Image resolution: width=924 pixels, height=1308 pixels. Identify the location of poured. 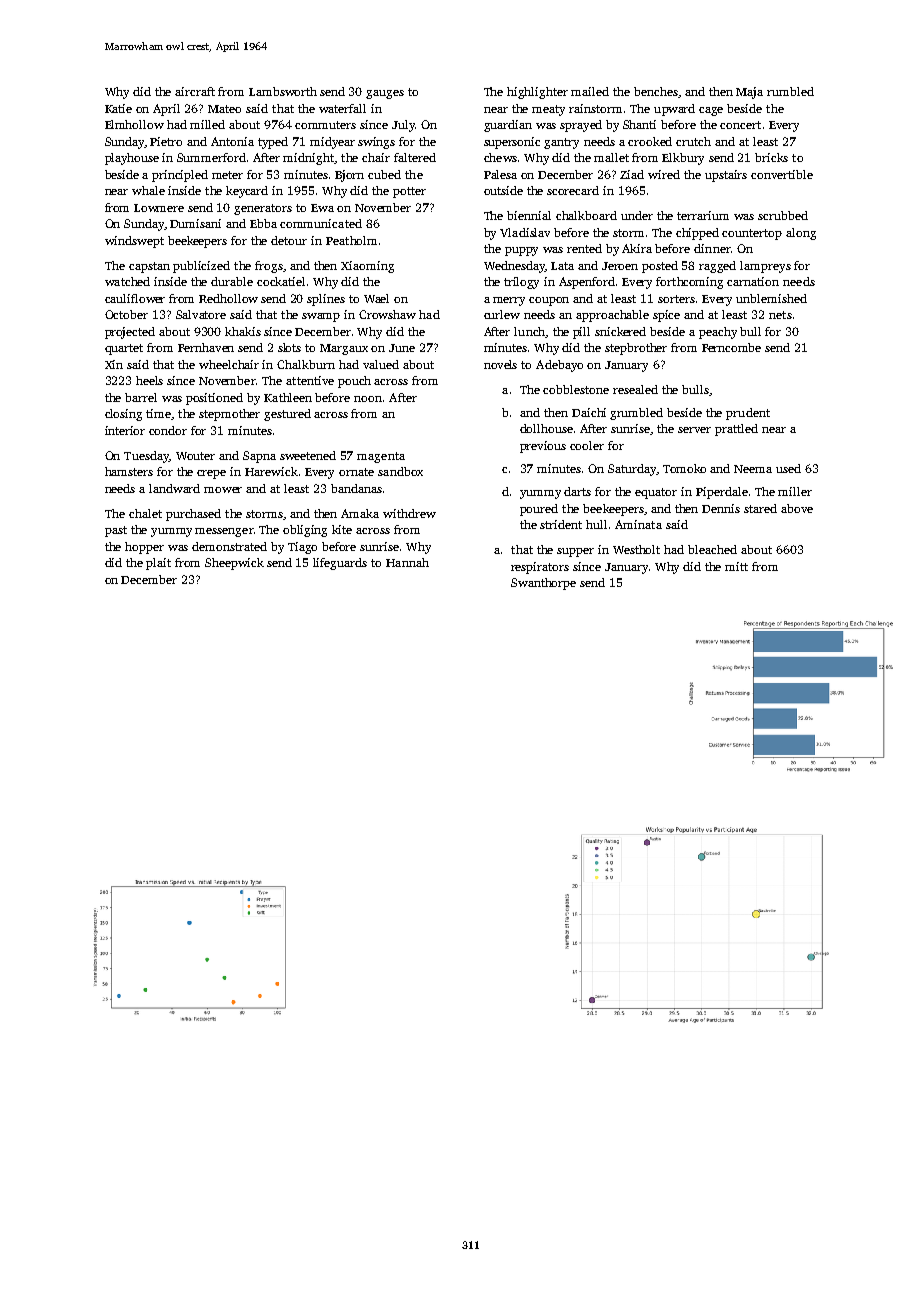
(539, 510).
